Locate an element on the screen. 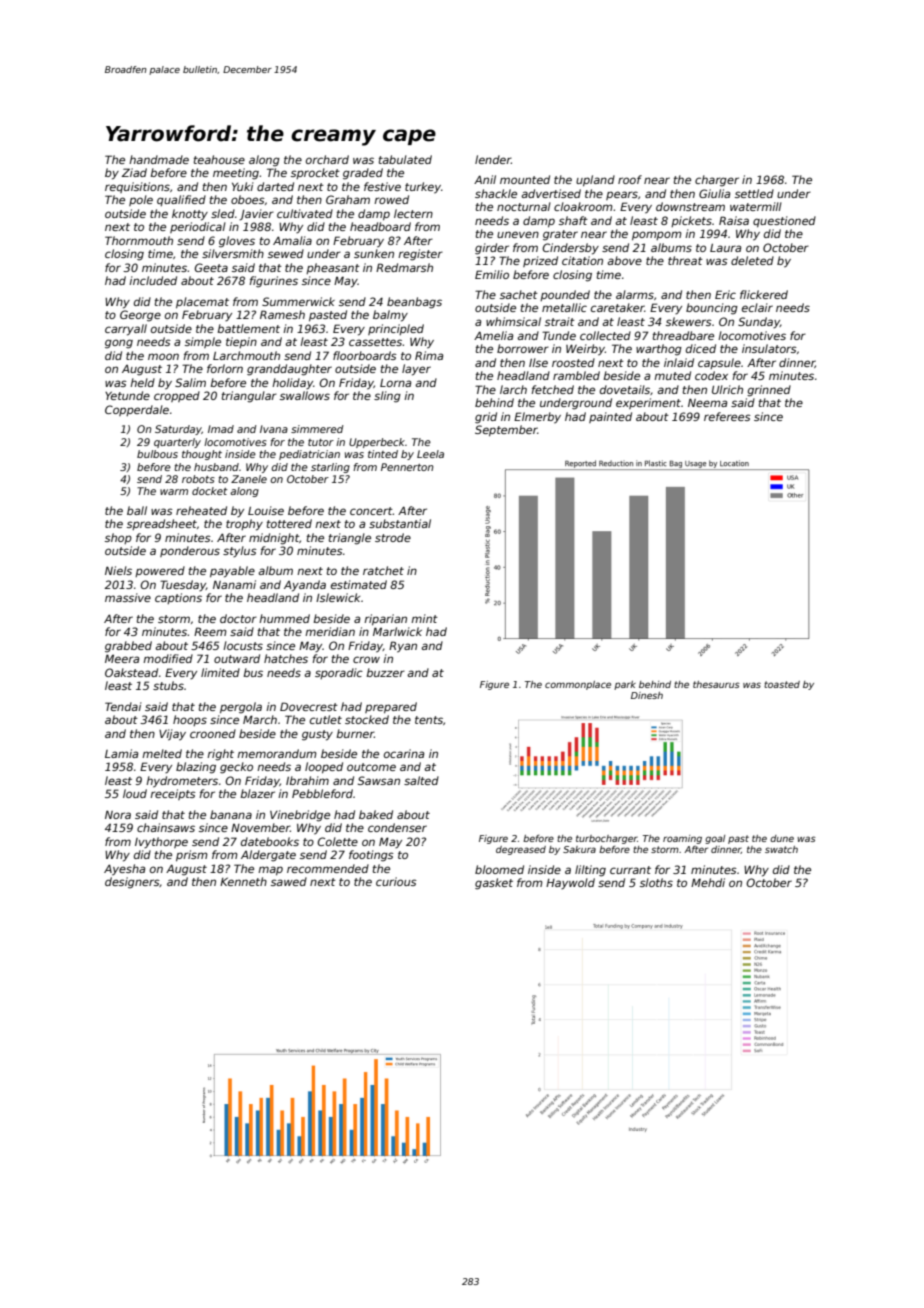 This screenshot has width=924, height=1308. commonplace is located at coordinates (578, 685).
